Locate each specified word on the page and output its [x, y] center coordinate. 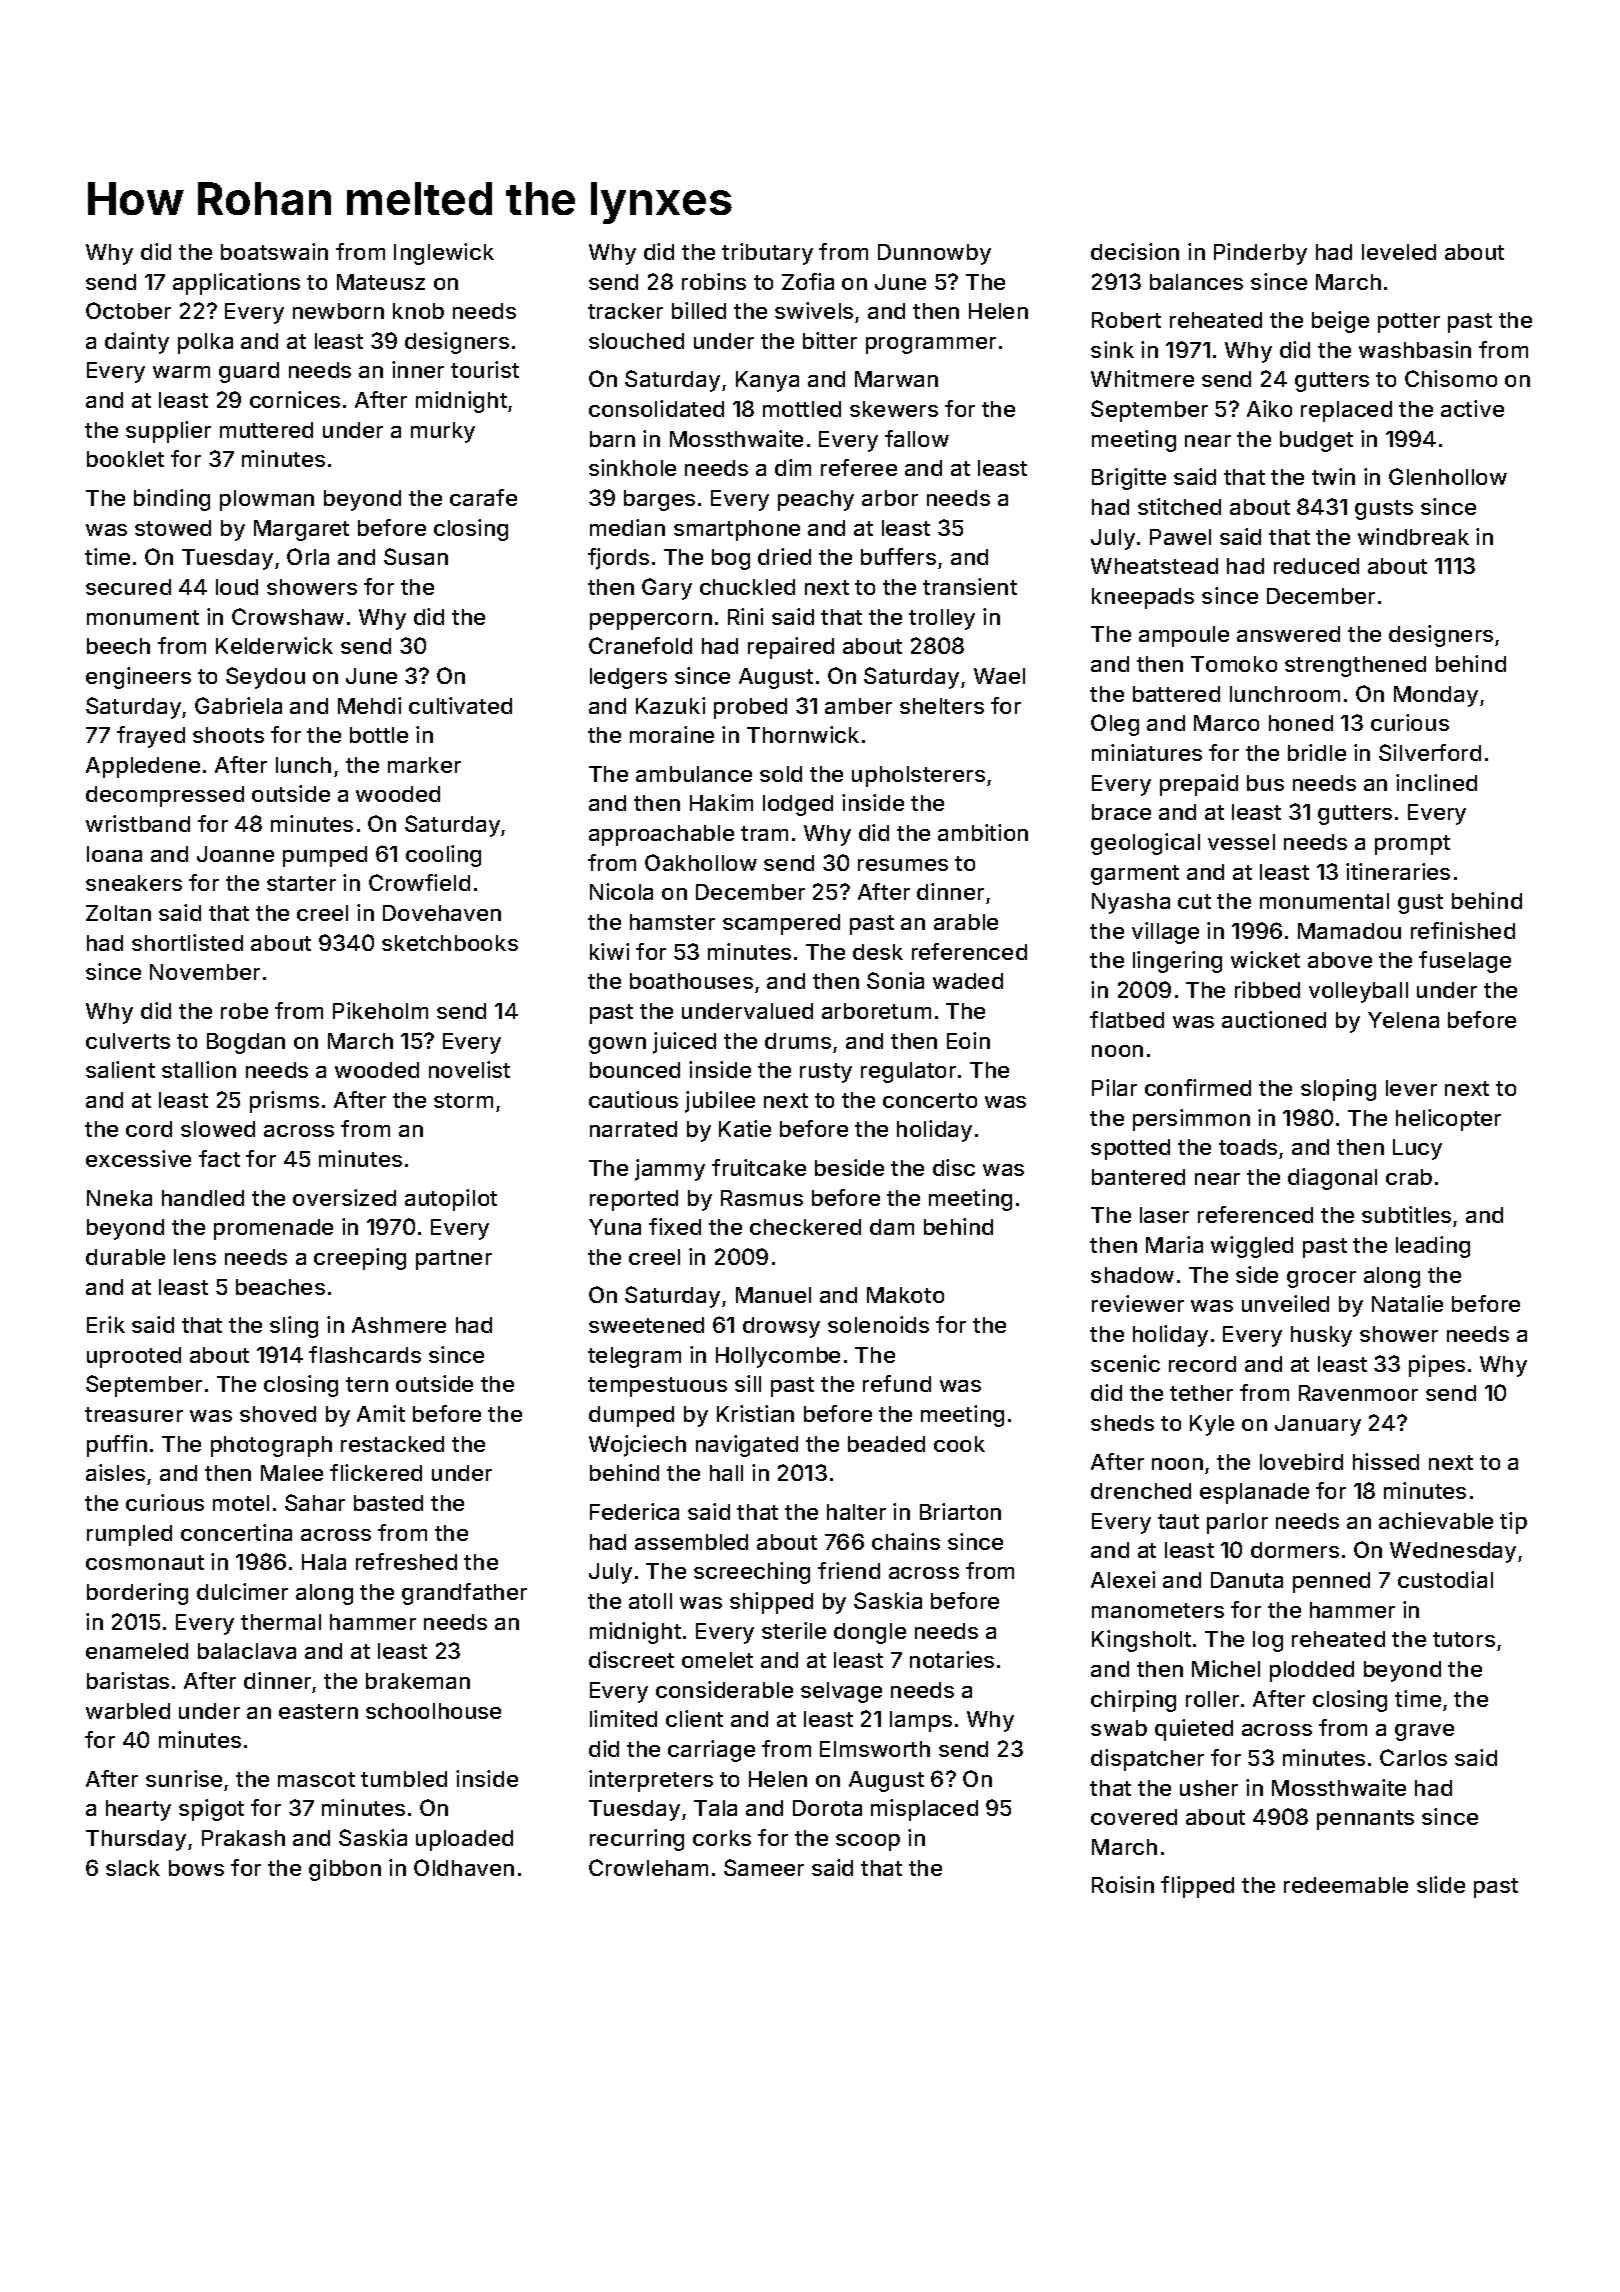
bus [1265, 783]
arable [966, 922]
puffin [117, 1446]
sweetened [646, 1325]
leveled [1399, 252]
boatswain [274, 251]
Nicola [621, 891]
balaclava [247, 1651]
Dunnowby [934, 254]
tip [1513, 1523]
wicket [1265, 959]
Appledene [143, 767]
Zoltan [118, 913]
